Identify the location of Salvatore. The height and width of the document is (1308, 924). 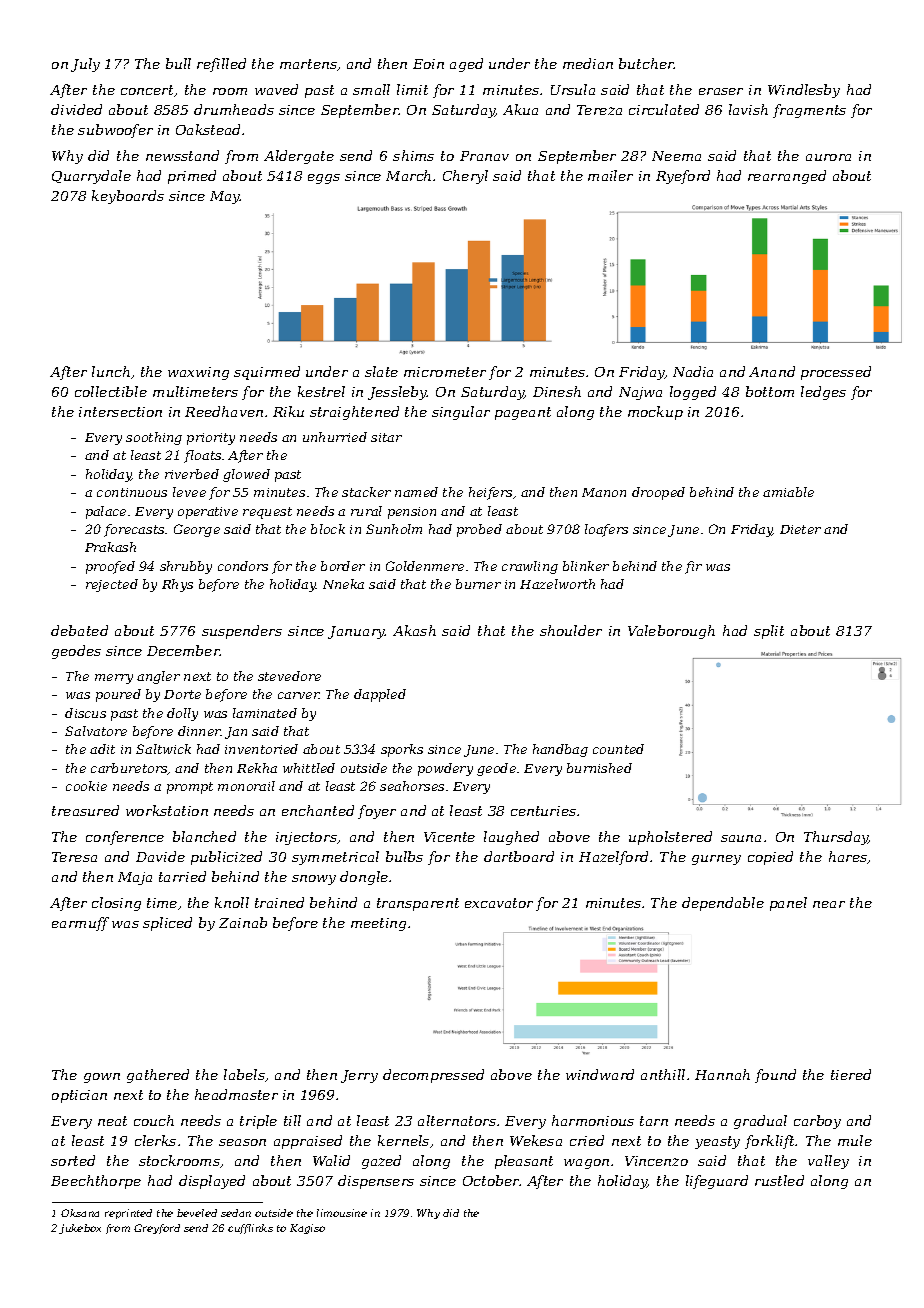
(96, 731).
